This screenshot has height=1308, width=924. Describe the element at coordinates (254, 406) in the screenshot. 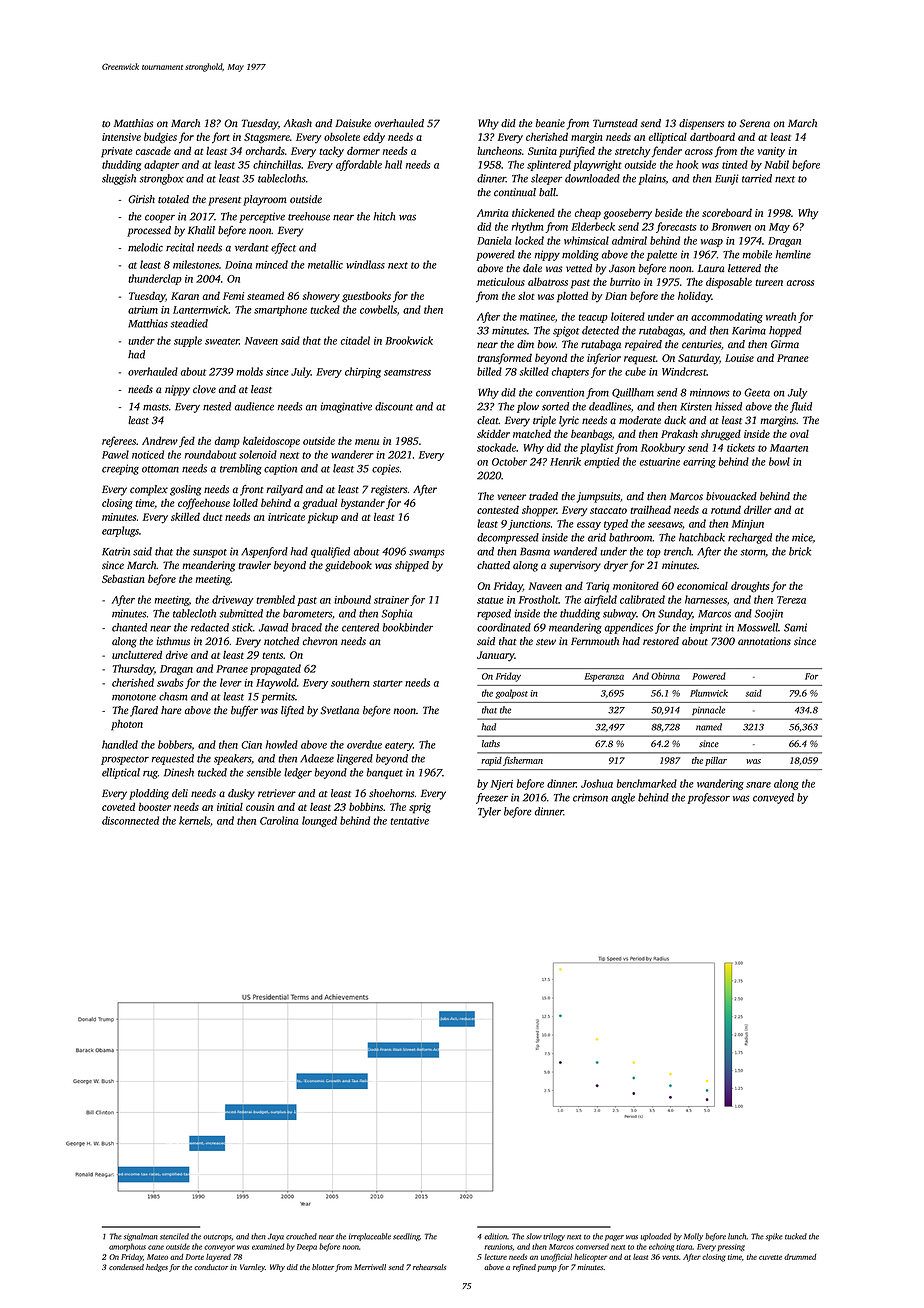

I see `audience` at that location.
